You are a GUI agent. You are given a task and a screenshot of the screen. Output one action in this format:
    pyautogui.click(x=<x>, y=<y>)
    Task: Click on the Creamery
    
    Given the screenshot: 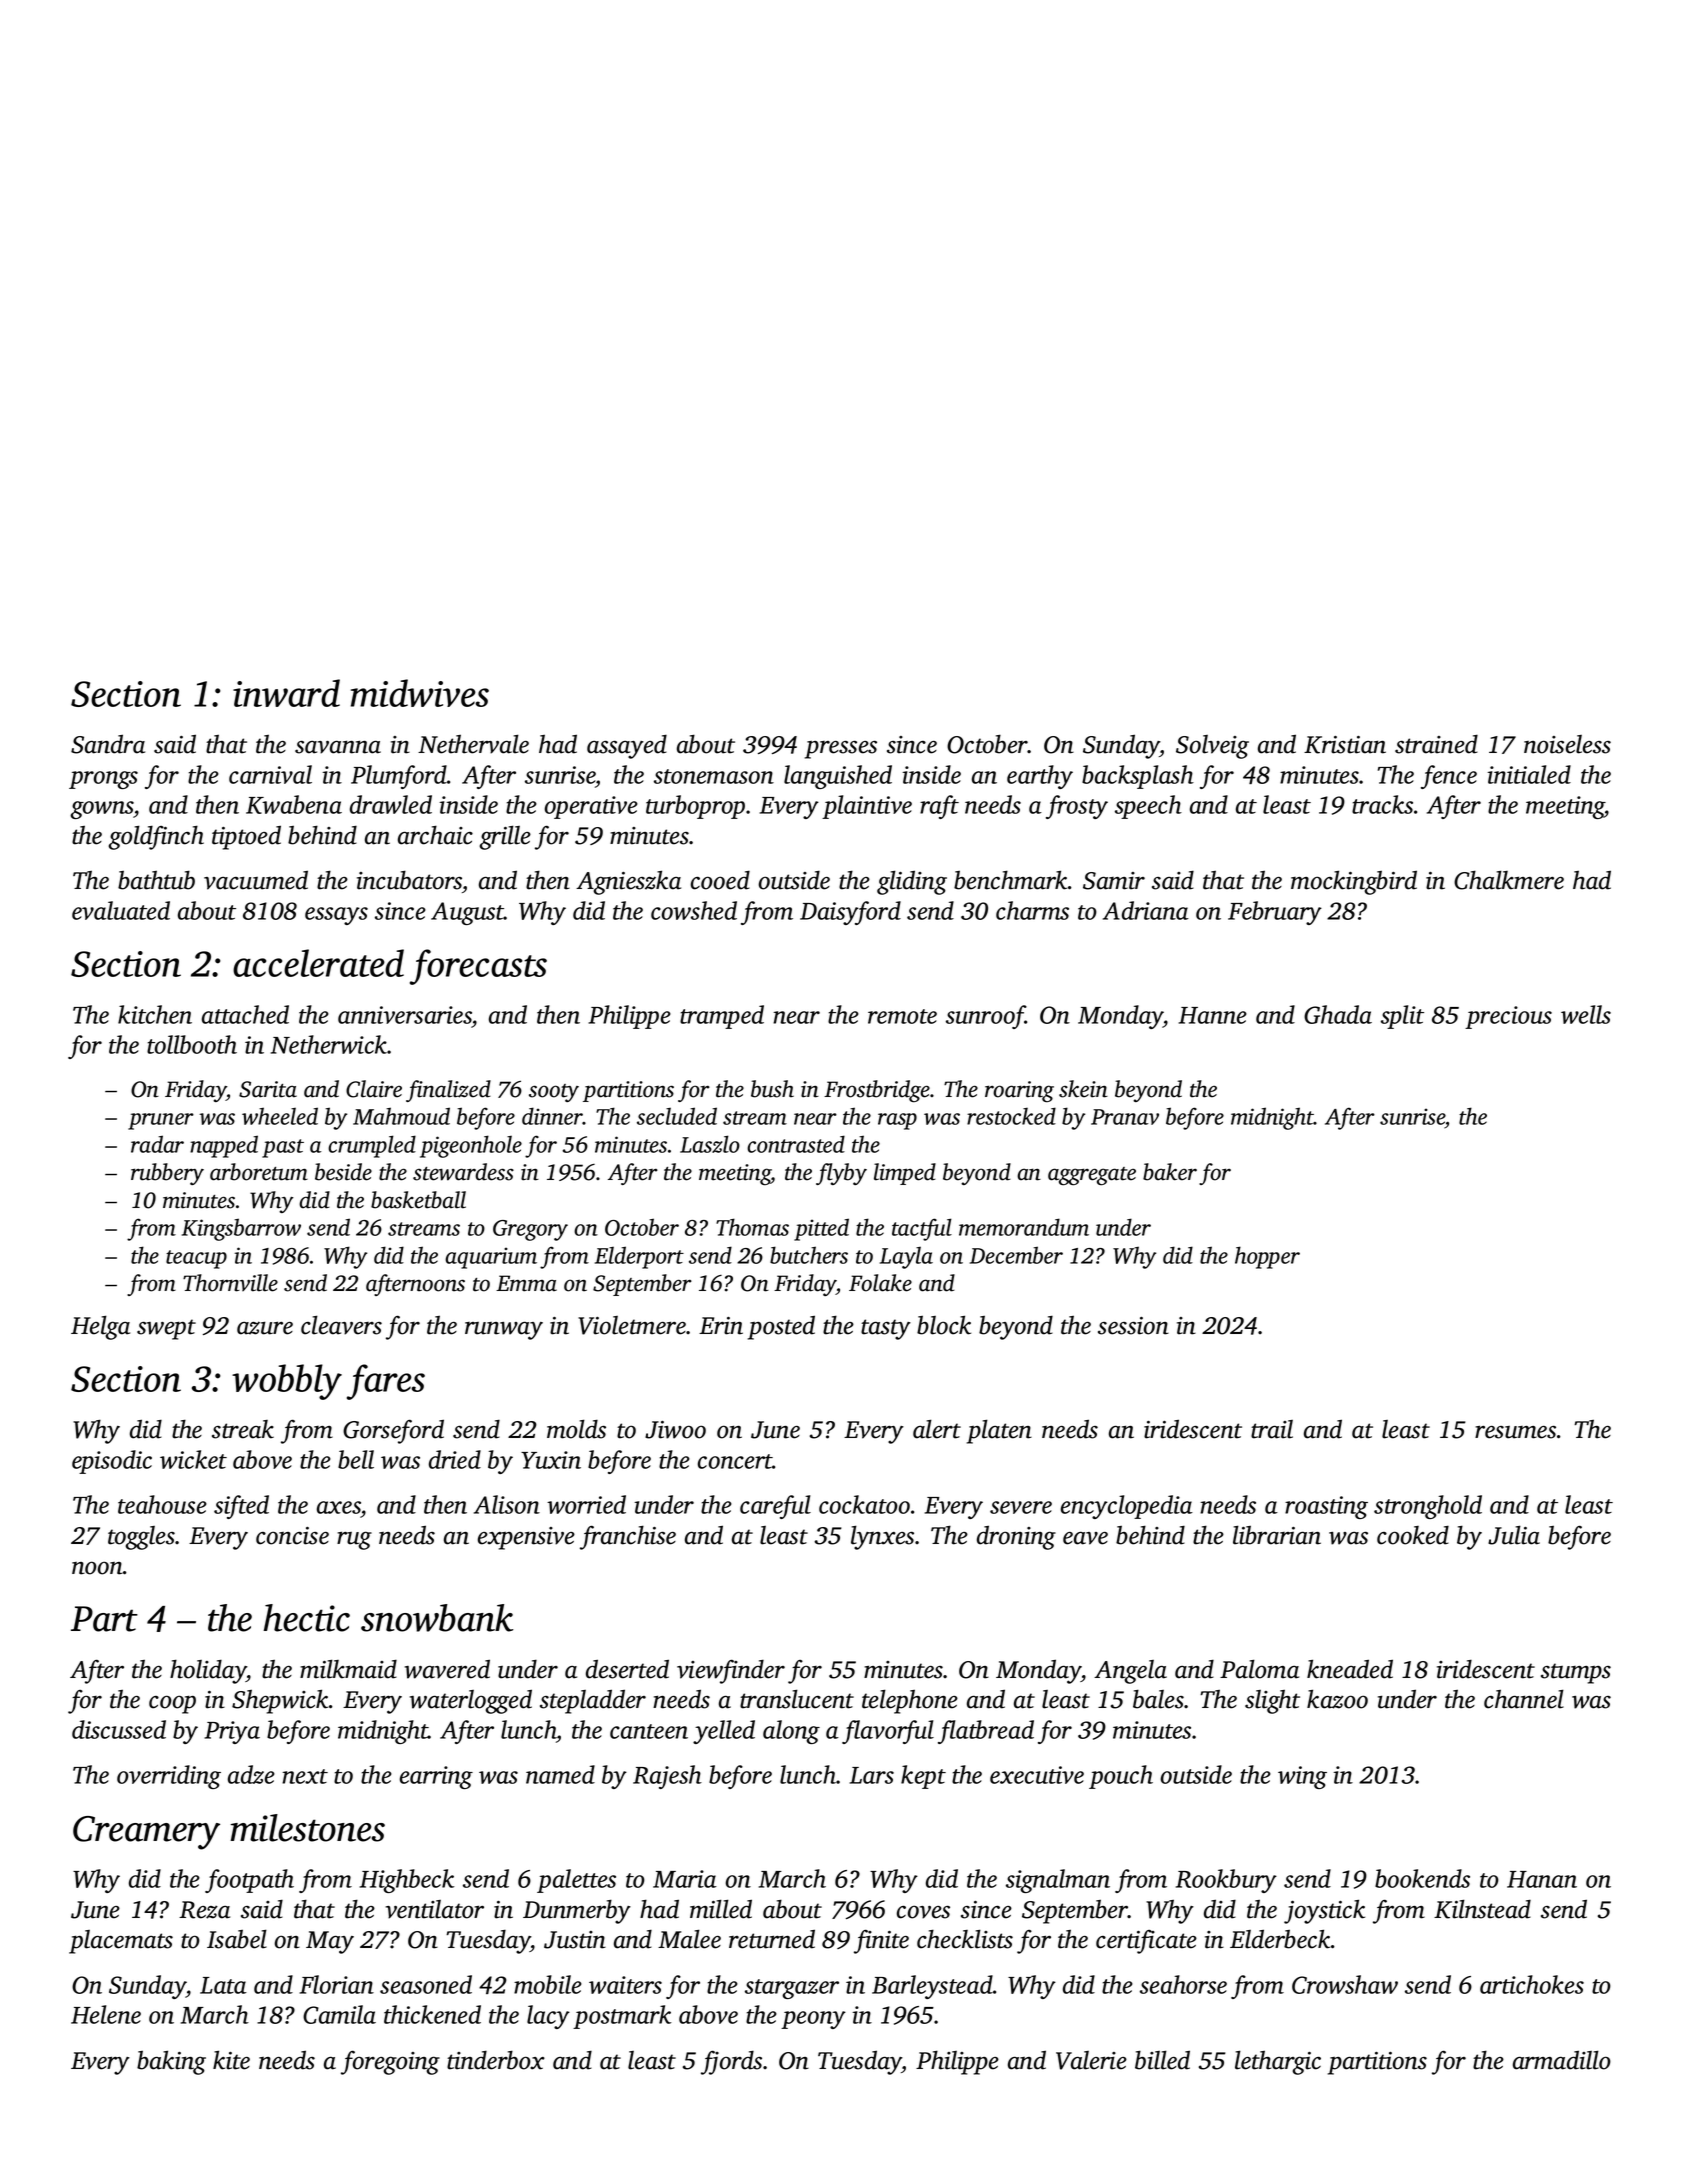 What is the action you would take?
    pyautogui.click(x=146, y=1833)
